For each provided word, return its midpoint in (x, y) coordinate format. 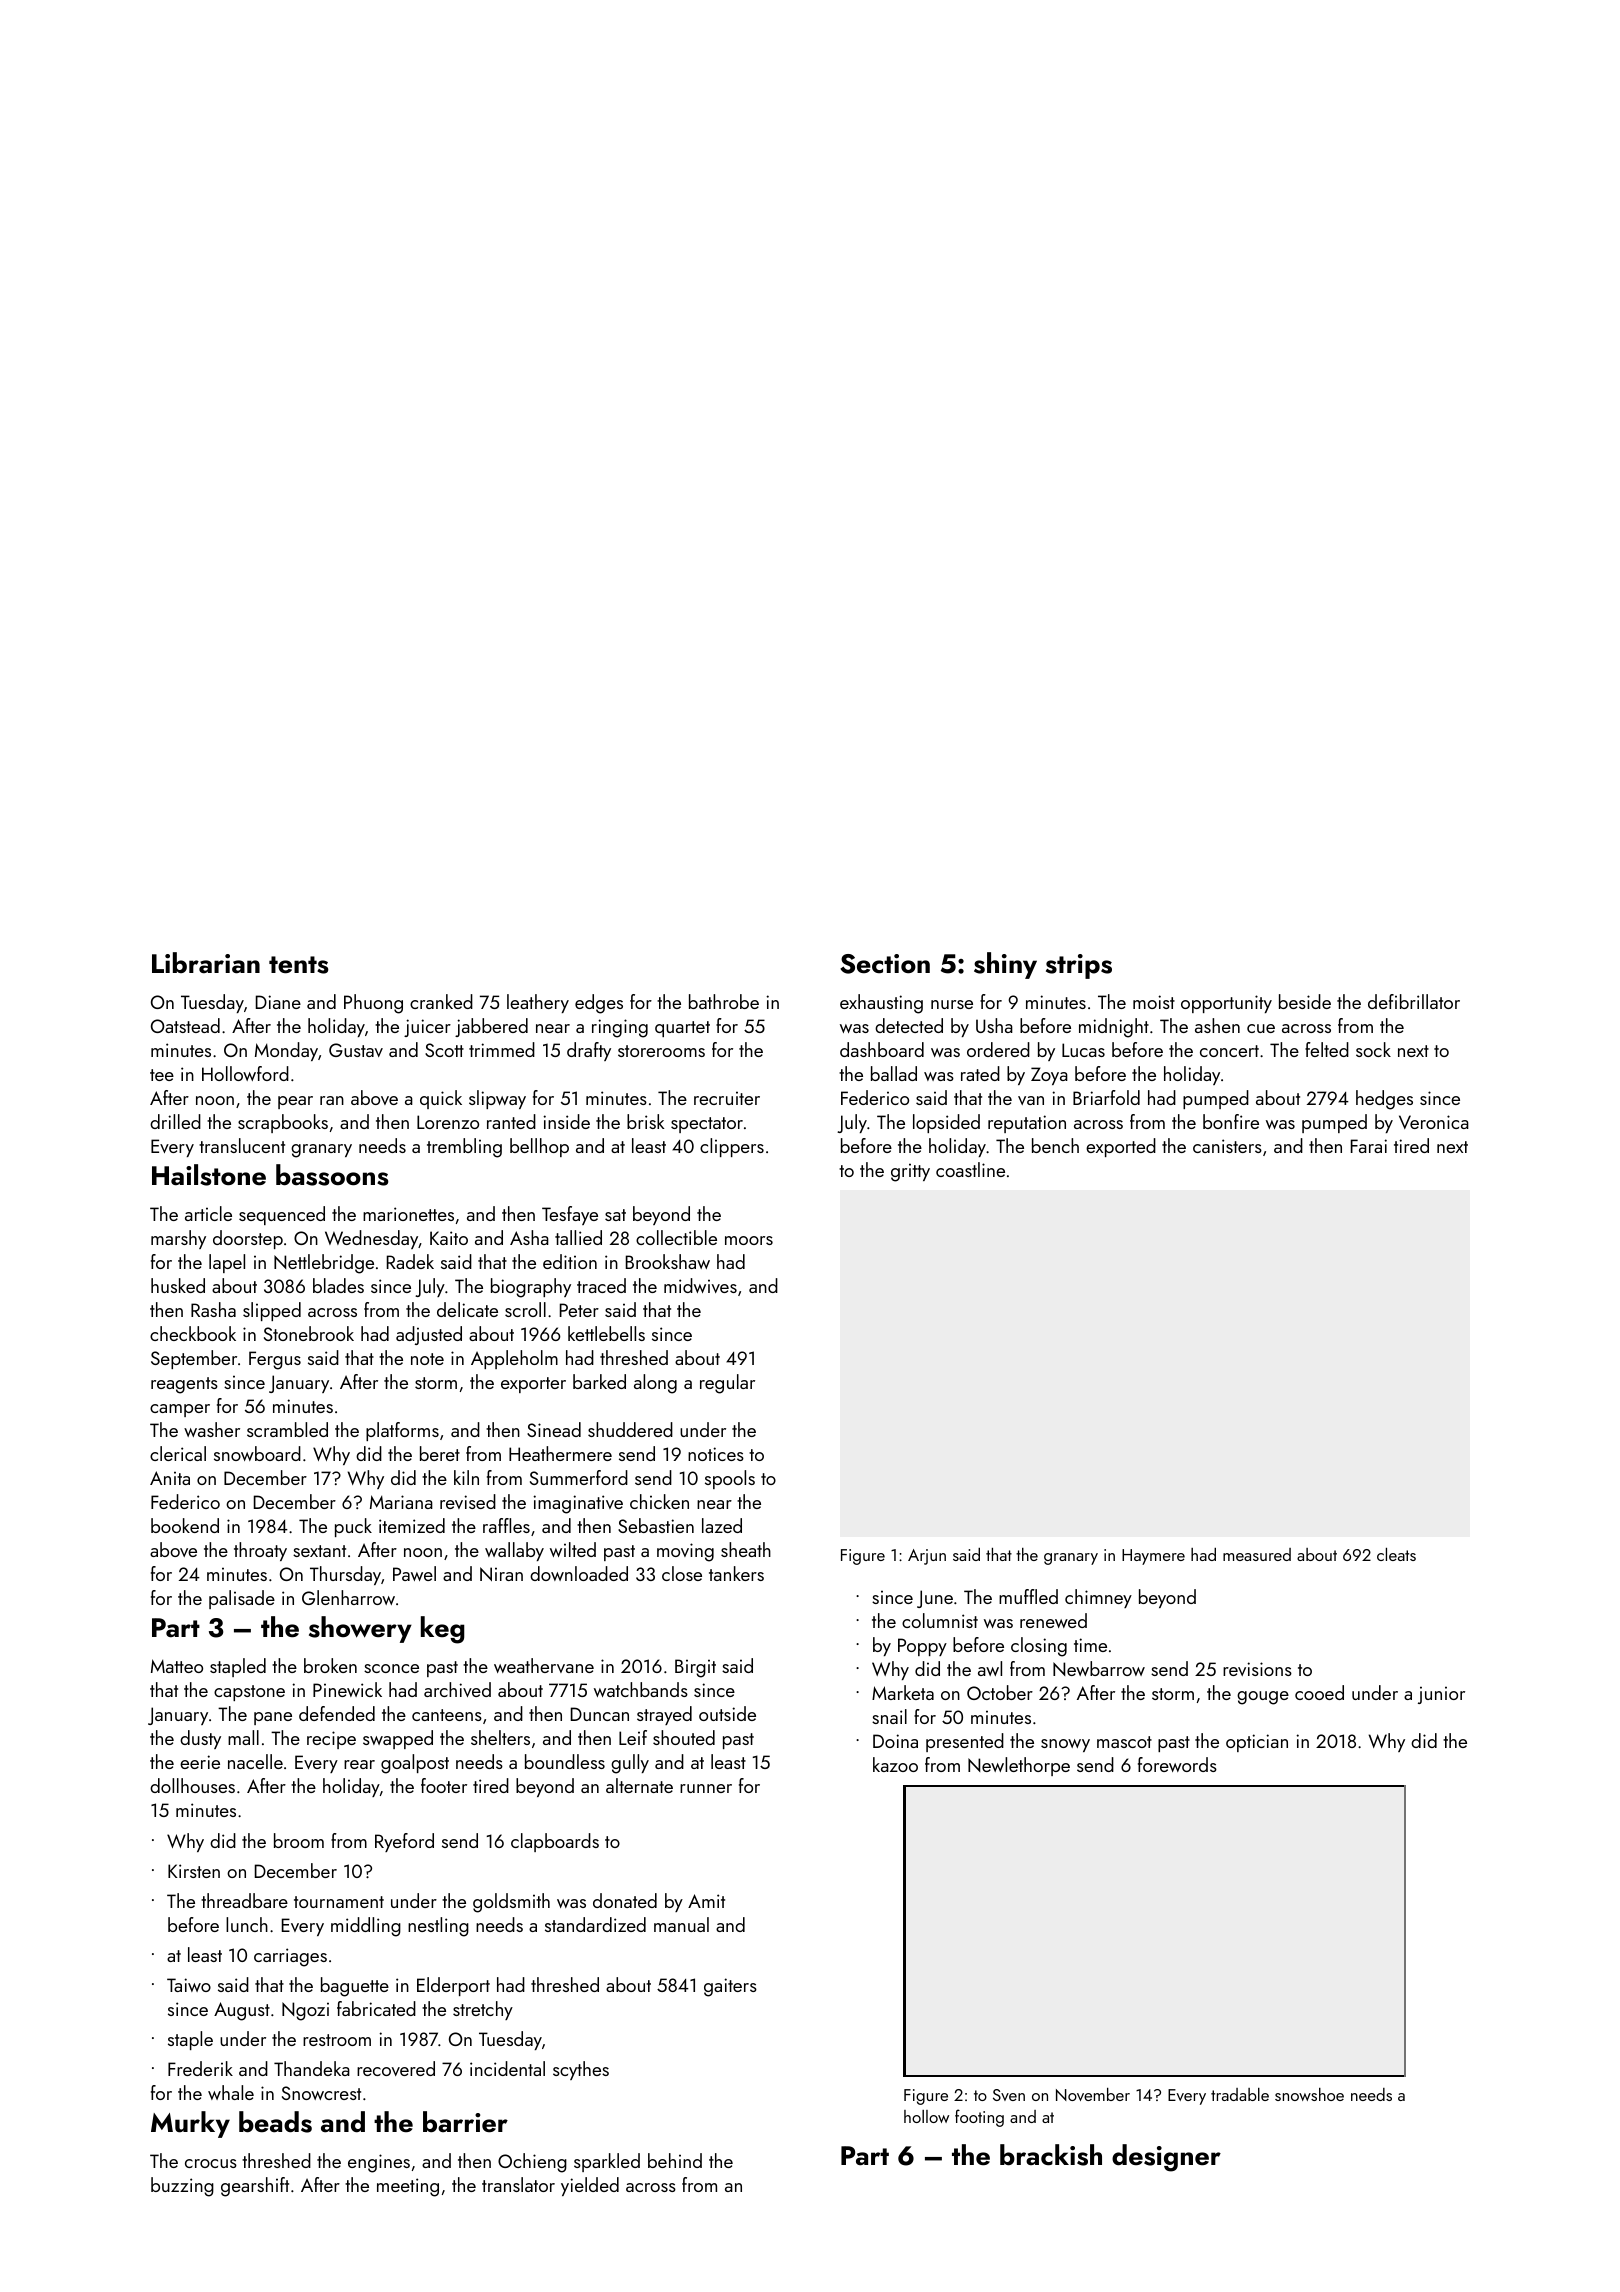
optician (1257, 1743)
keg (443, 1630)
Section (885, 964)
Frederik (200, 2068)
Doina (895, 1741)
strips (1079, 966)
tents (299, 965)
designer (1166, 2158)
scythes (581, 2070)
